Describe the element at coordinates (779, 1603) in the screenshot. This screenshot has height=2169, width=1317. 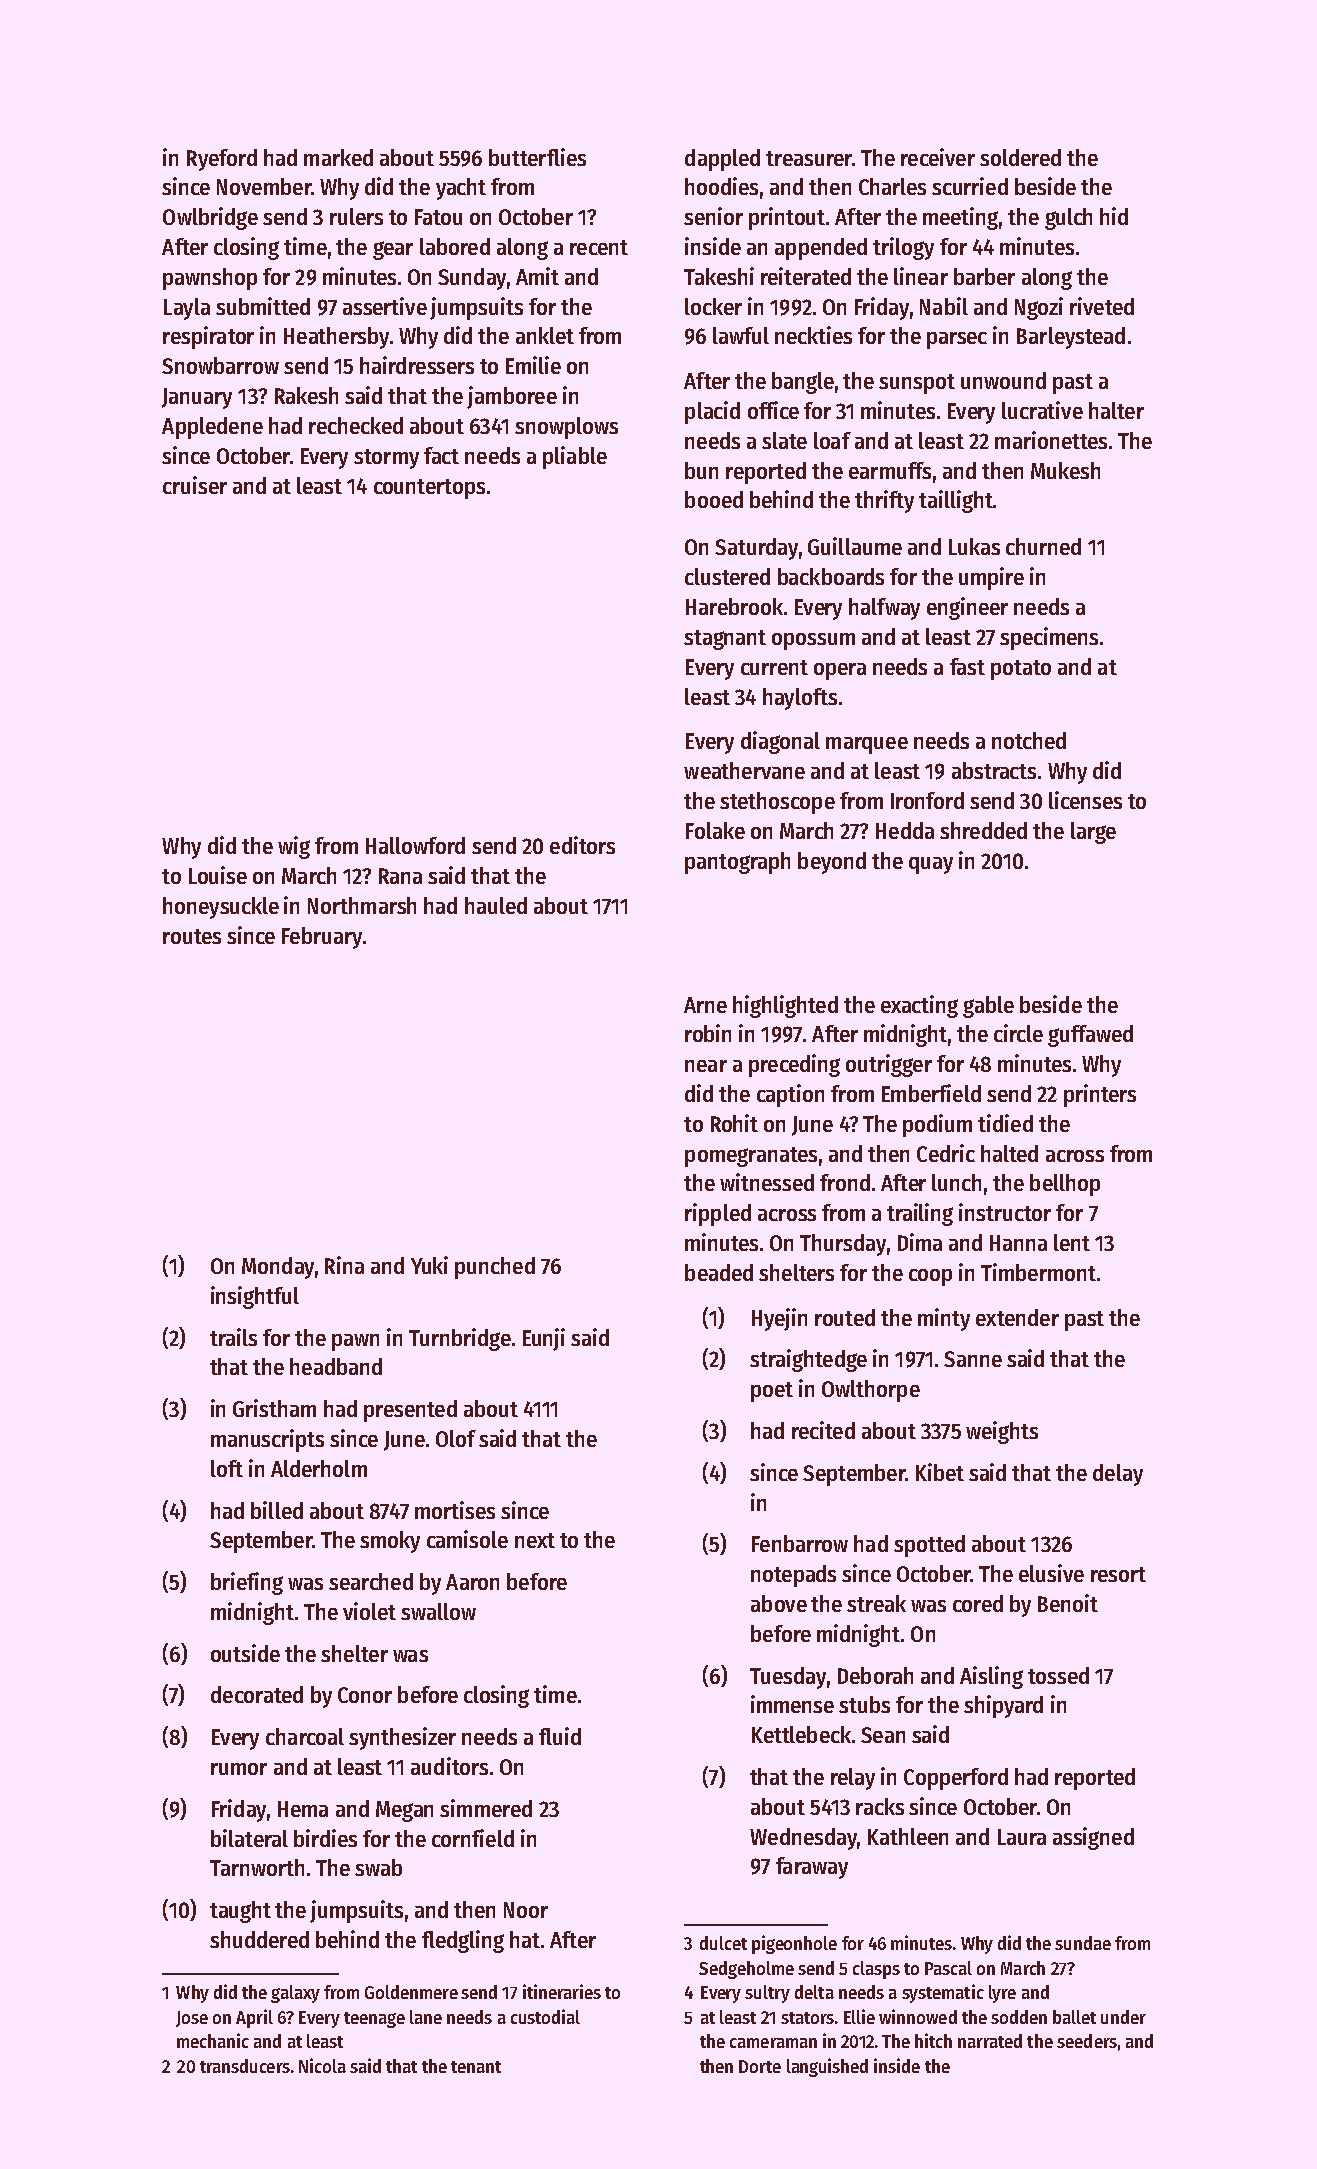
I see `above` at that location.
